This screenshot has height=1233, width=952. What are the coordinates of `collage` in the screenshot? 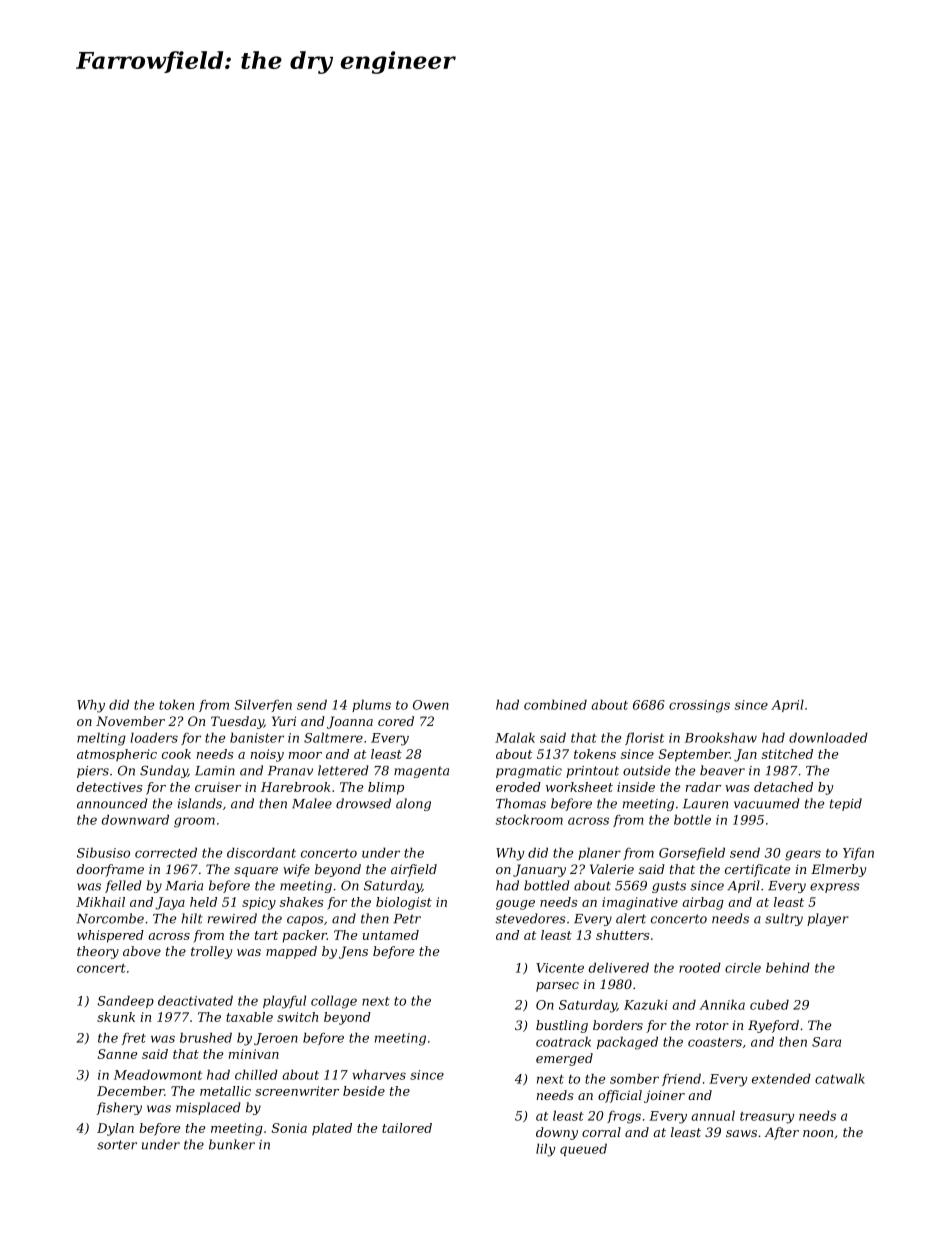 It's located at (334, 1002).
